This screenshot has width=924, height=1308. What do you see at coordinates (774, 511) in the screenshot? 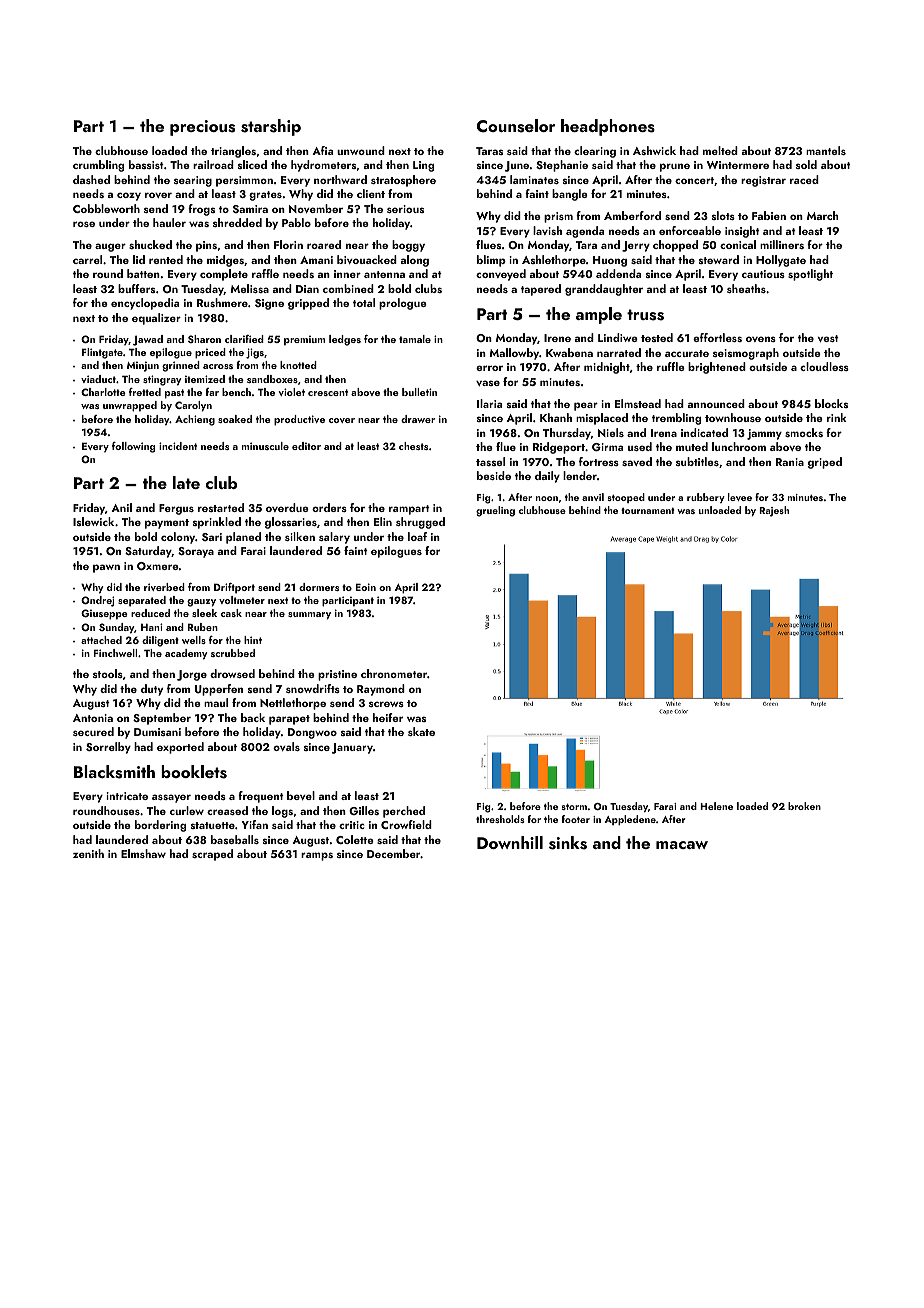
I see `Rajesh` at bounding box center [774, 511].
